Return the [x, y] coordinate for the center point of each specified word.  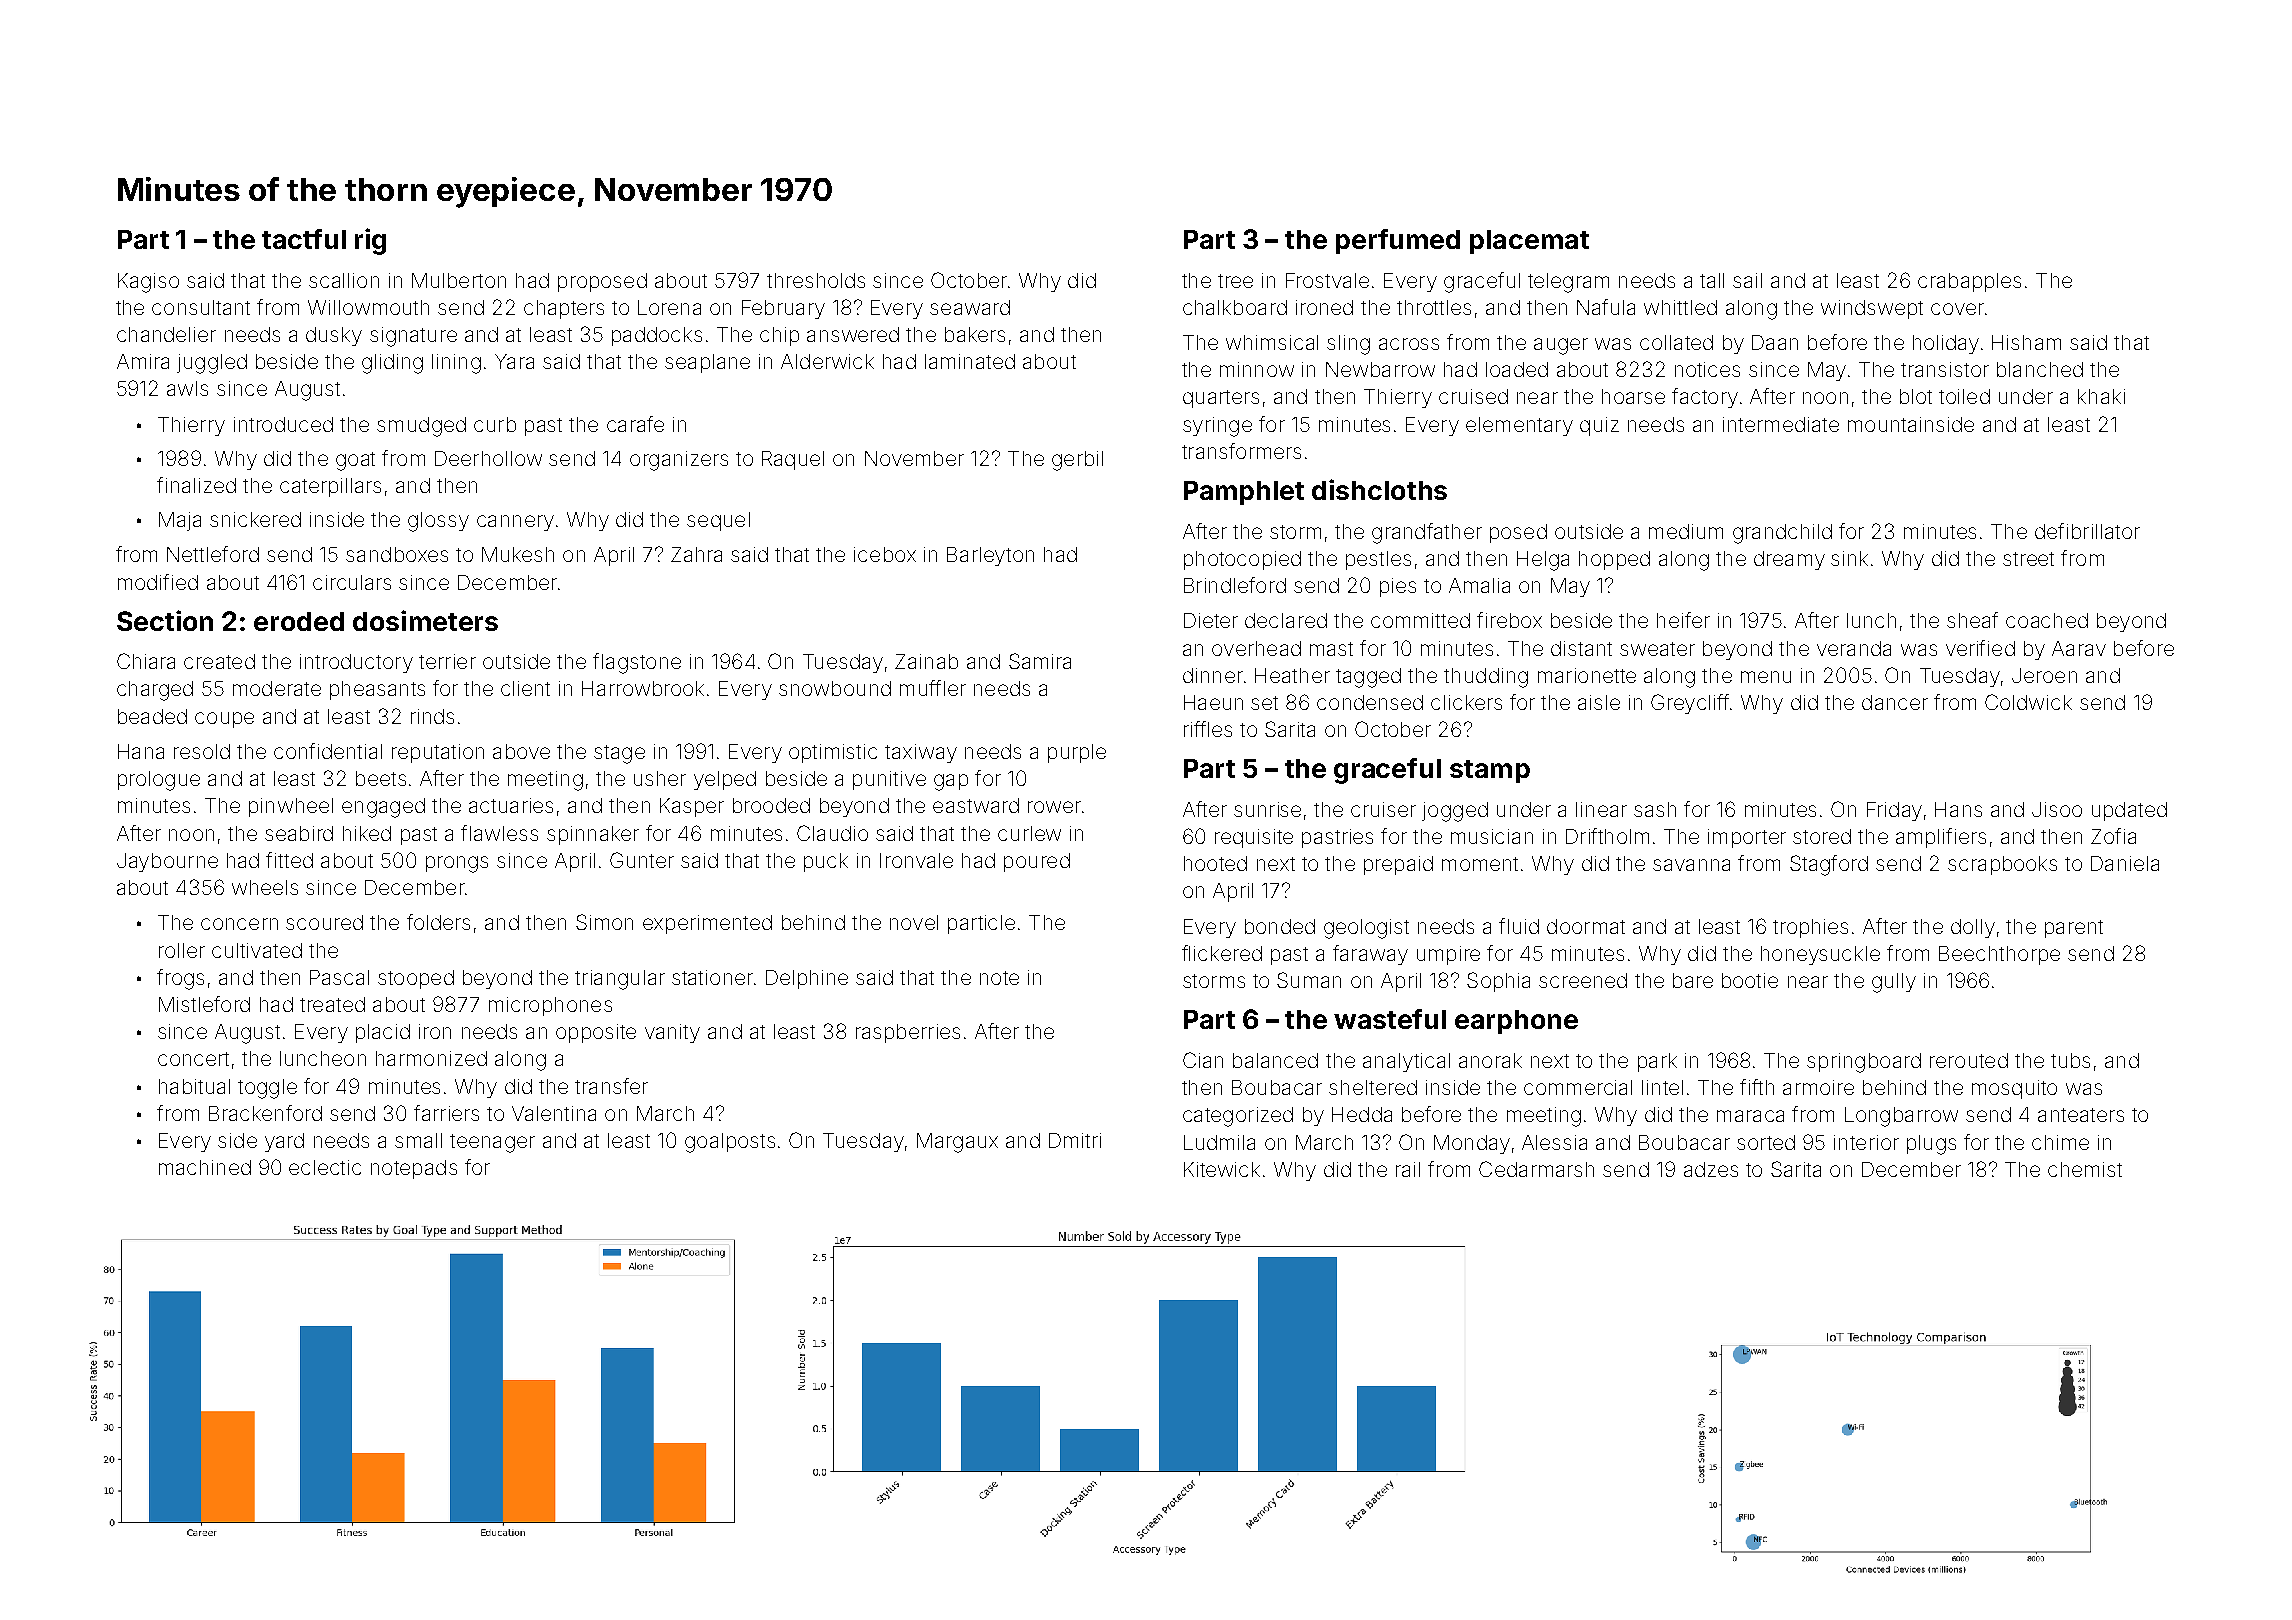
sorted [1766, 1142]
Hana [141, 751]
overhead [1256, 648]
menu [1766, 677]
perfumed [1398, 241]
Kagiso [148, 283]
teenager [492, 1143]
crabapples [1969, 282]
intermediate [1781, 424]
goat [355, 461]
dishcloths [1379, 489]
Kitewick [1222, 1169]
